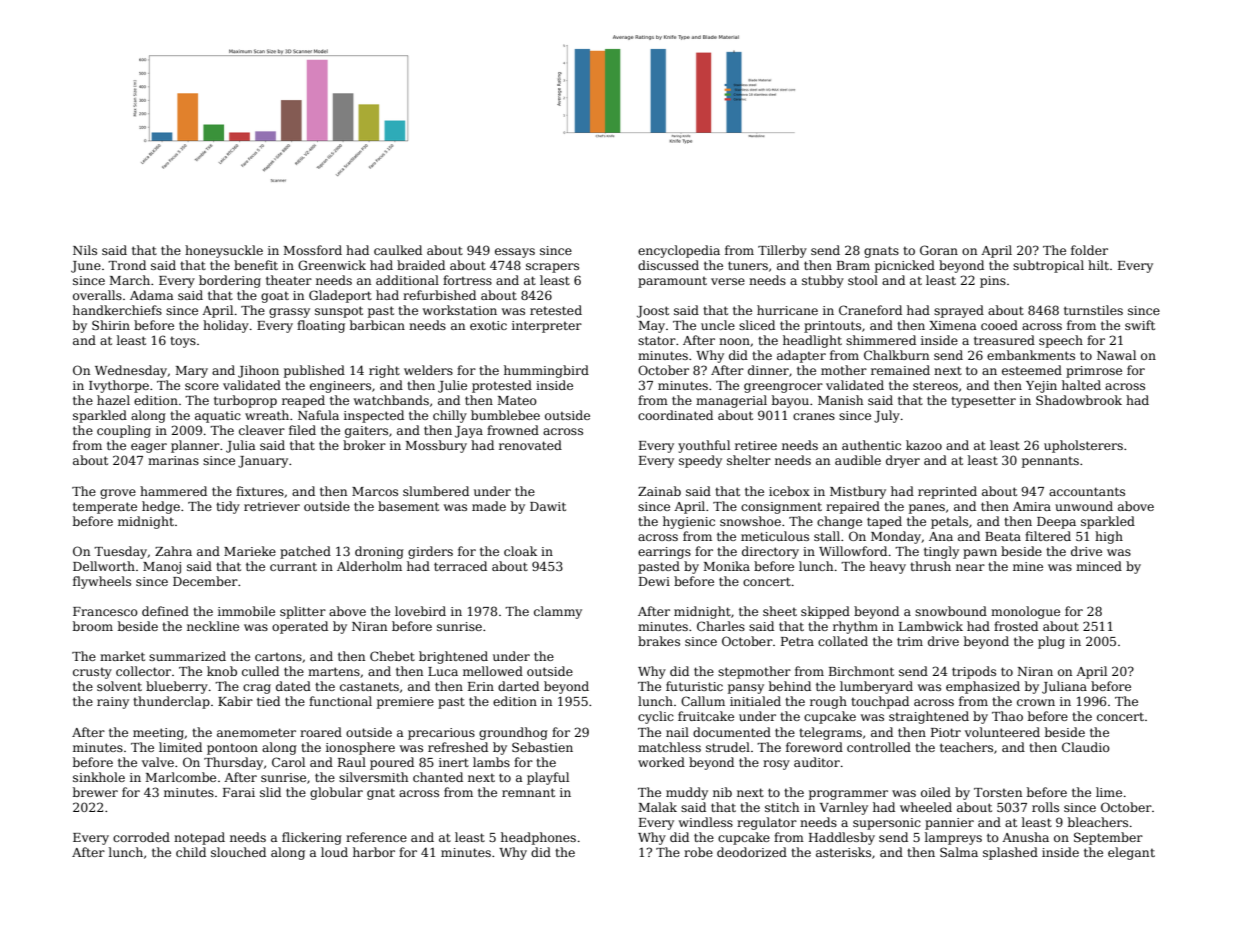 Image resolution: width=1233 pixels, height=952 pixels. What do you see at coordinates (1131, 853) in the screenshot?
I see `elegant` at bounding box center [1131, 853].
